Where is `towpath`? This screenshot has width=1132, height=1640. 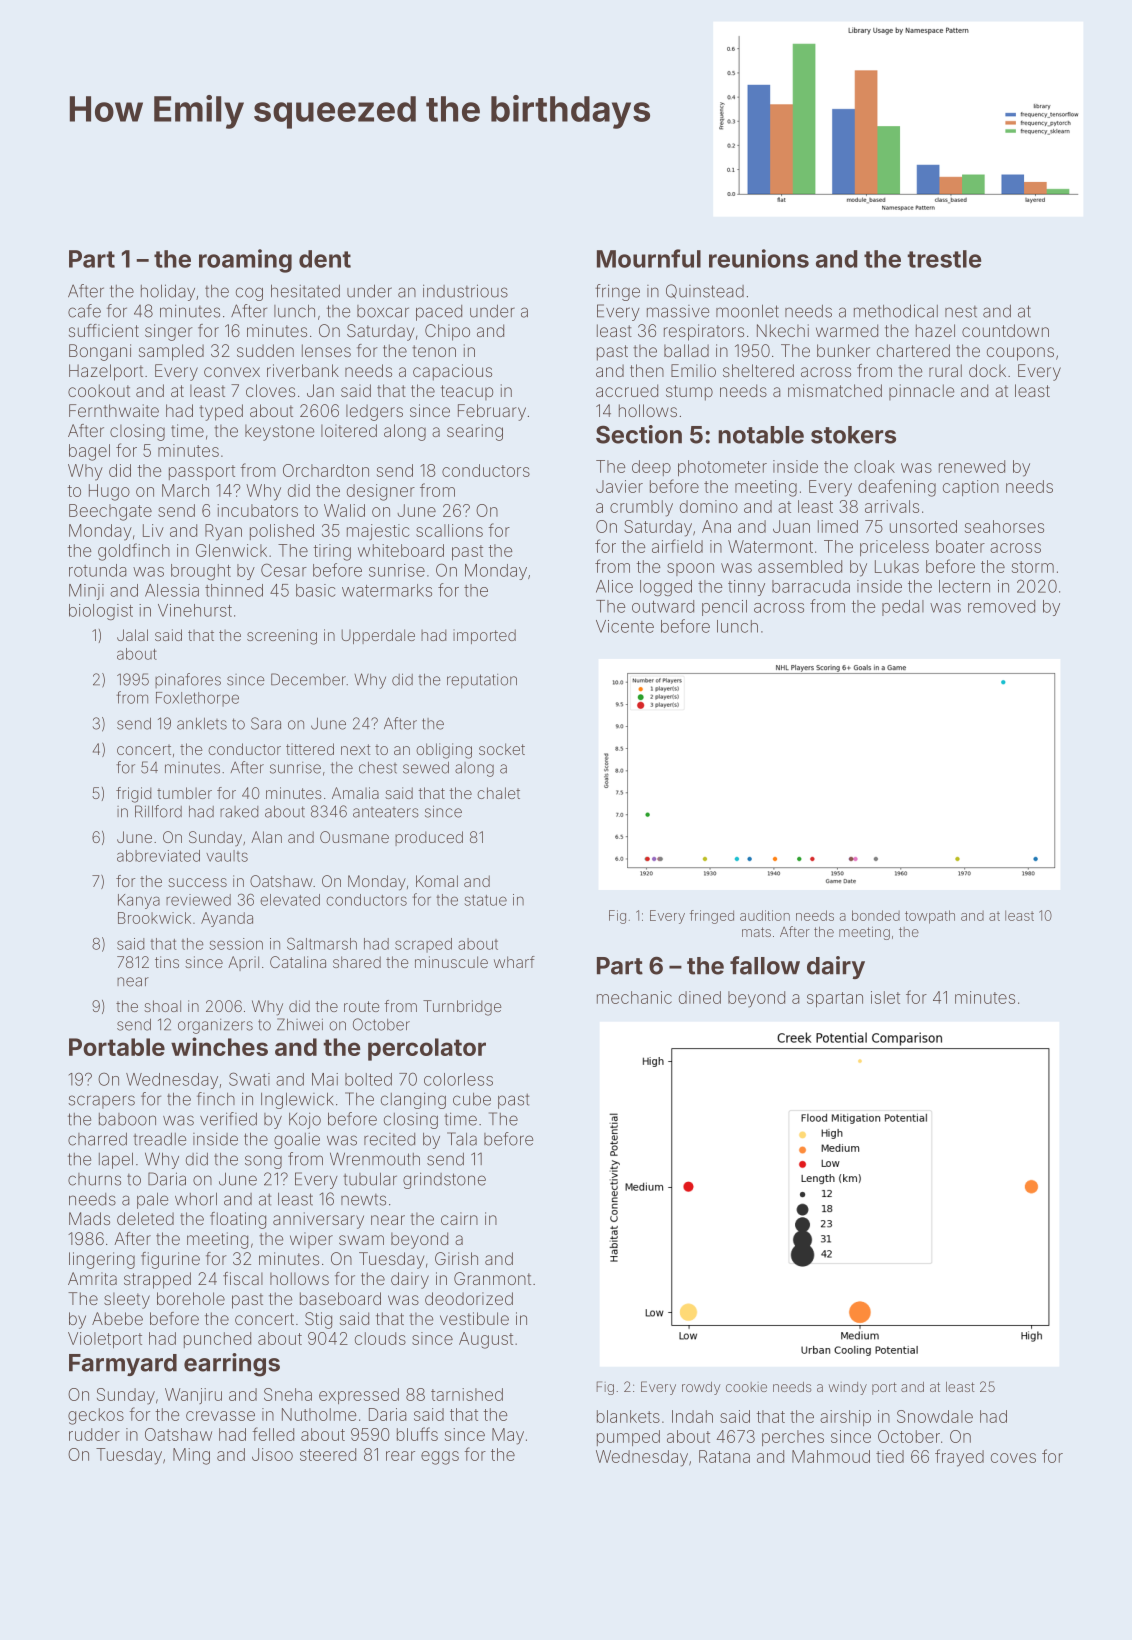 towpath is located at coordinates (930, 917).
